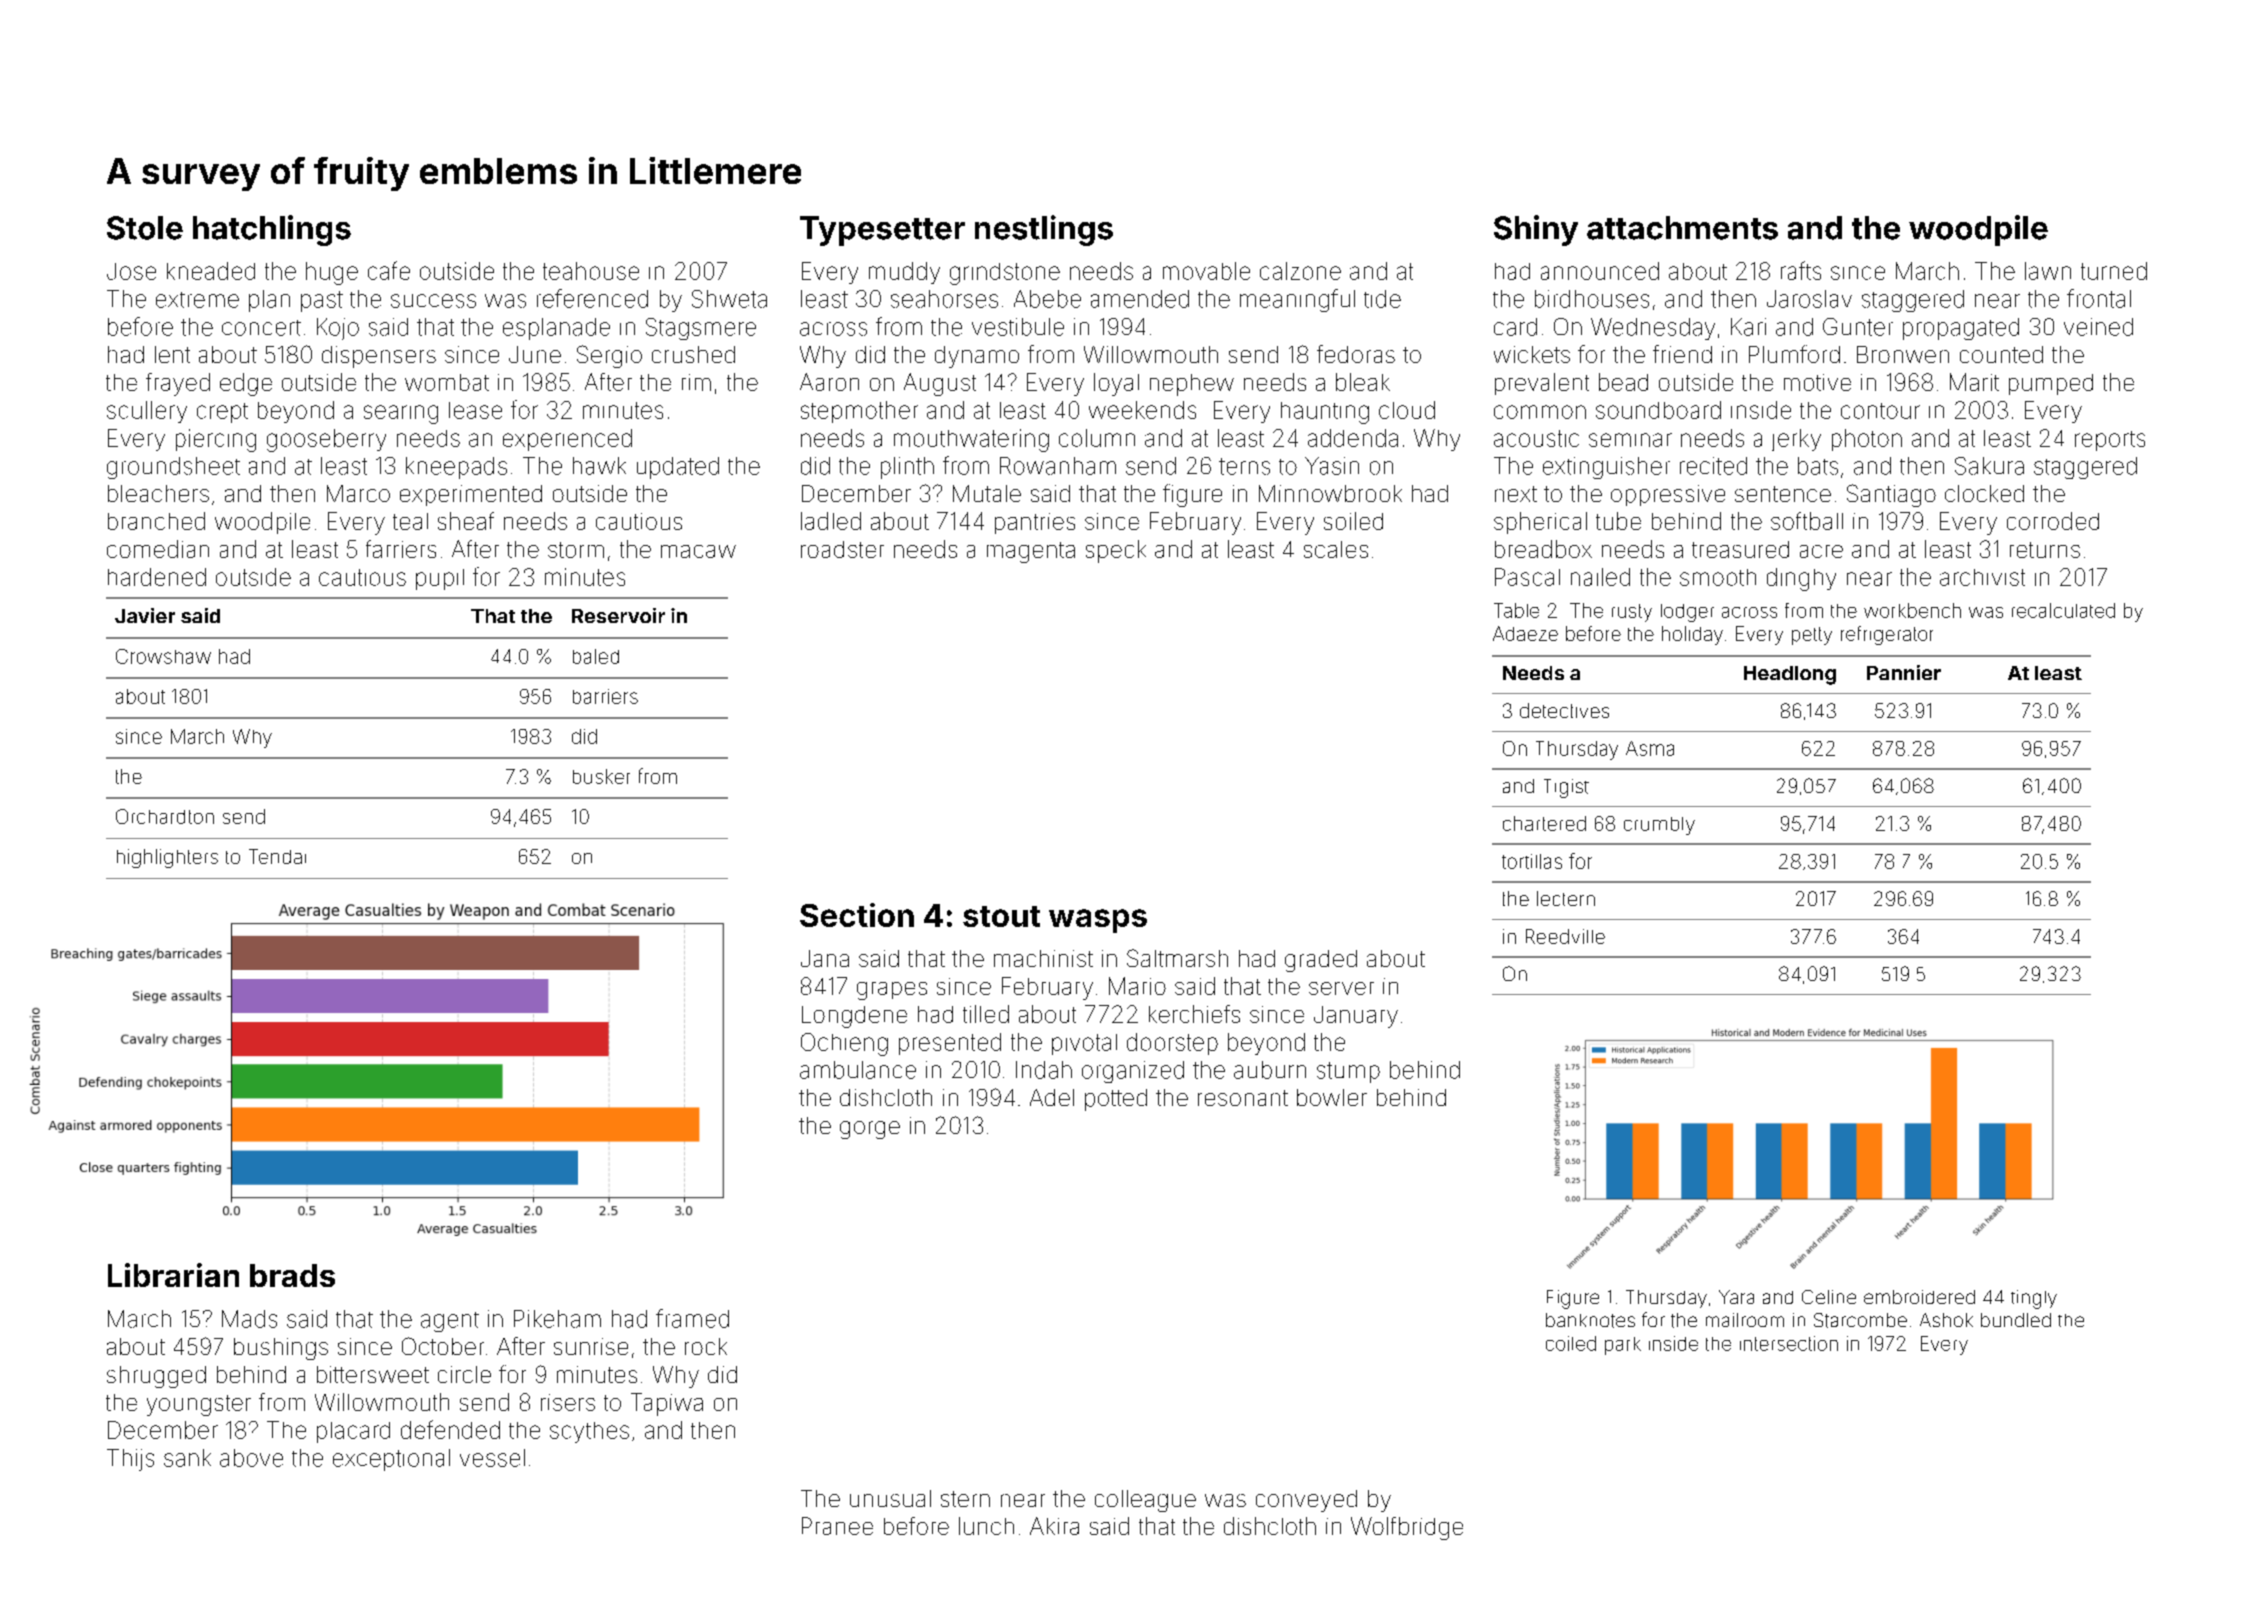 Image resolution: width=2265 pixels, height=1601 pixels. I want to click on branched, so click(156, 521).
